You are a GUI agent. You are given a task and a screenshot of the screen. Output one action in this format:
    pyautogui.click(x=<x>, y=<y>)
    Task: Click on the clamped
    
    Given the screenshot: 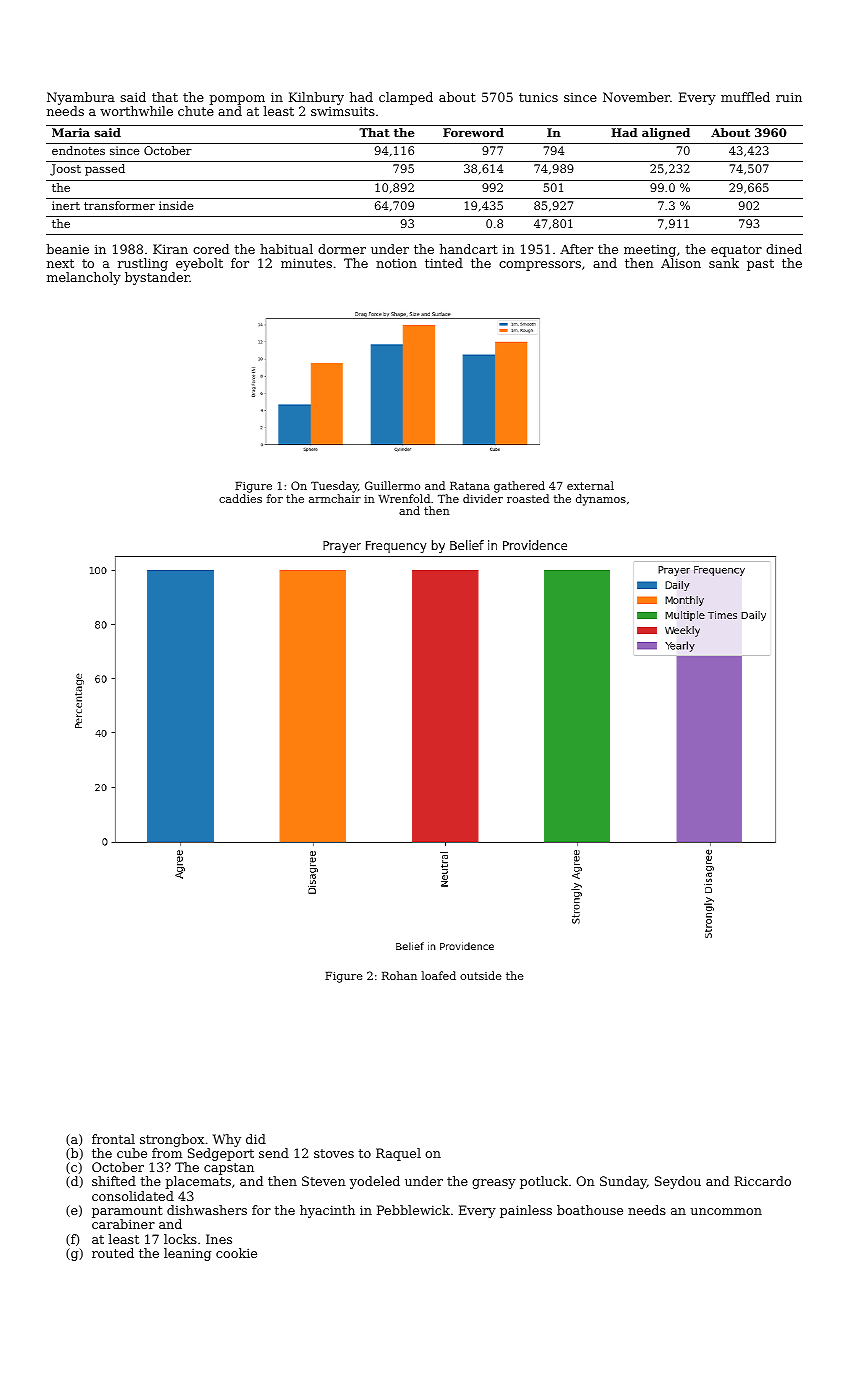 What is the action you would take?
    pyautogui.click(x=406, y=98)
